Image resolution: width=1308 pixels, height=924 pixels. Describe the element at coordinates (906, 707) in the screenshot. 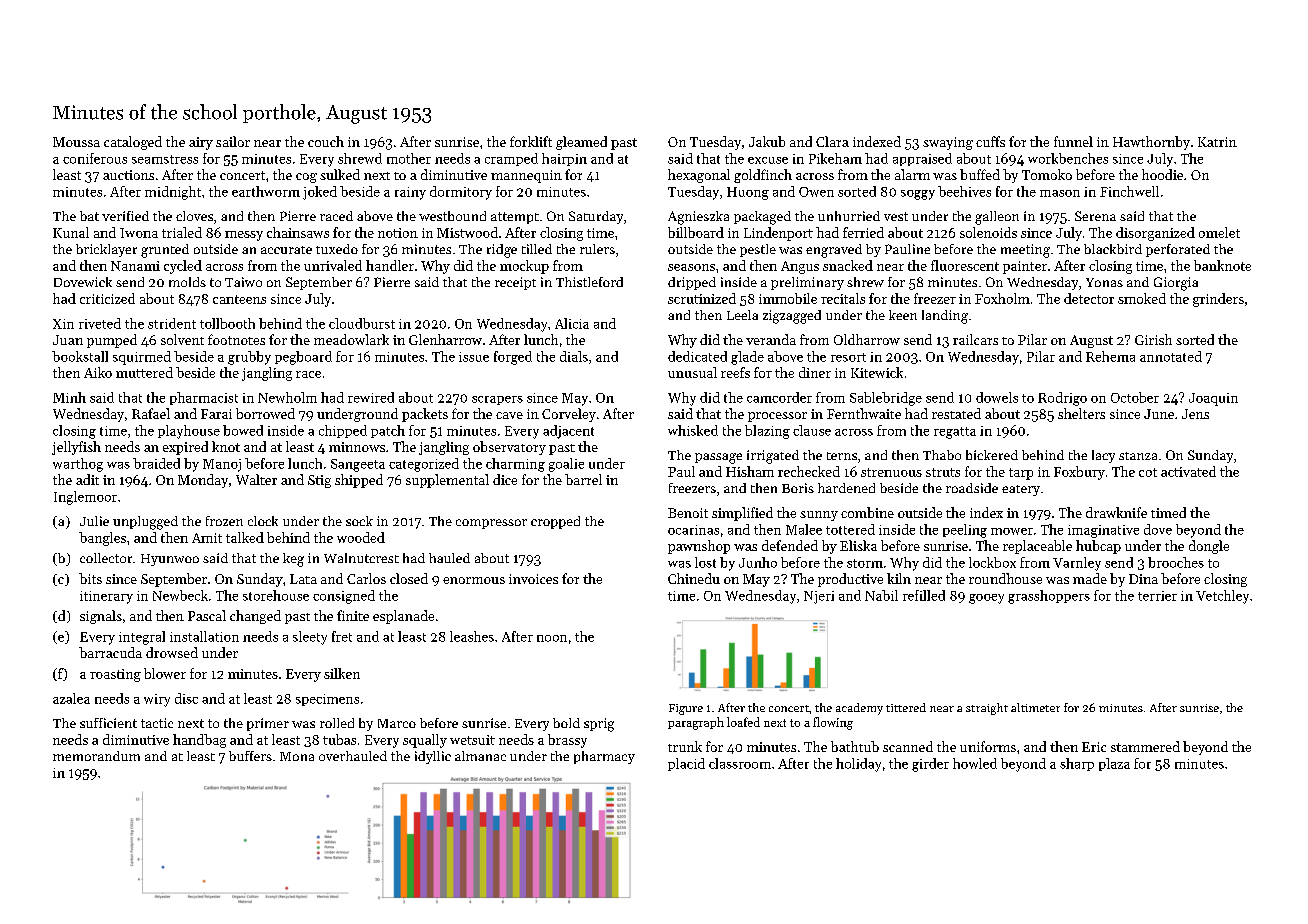

I see `tittered` at that location.
